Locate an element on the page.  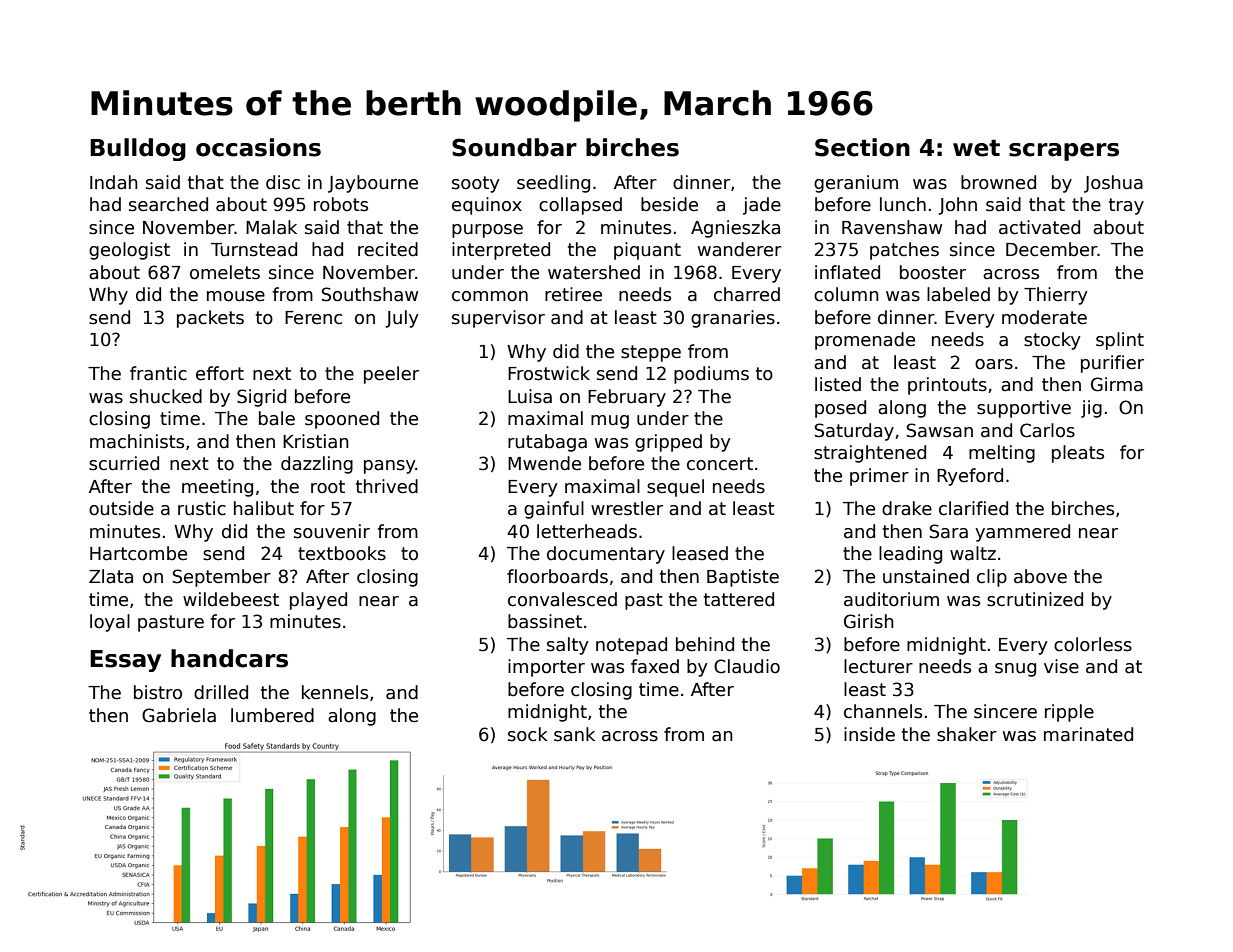
omelets is located at coordinates (225, 272).
